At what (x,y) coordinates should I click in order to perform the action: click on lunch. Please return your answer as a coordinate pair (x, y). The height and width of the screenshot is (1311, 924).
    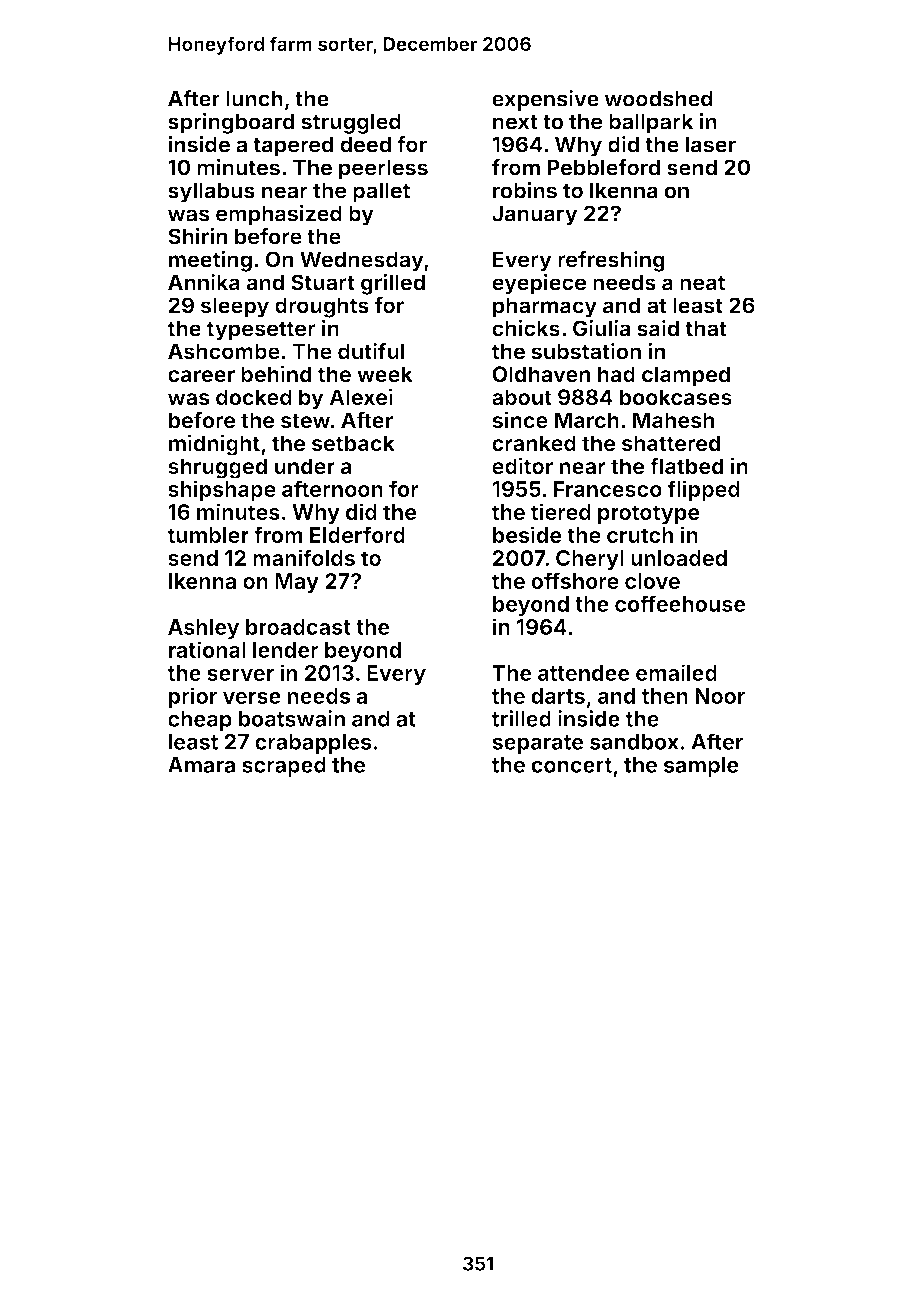
    Looking at the image, I should click on (254, 98).
